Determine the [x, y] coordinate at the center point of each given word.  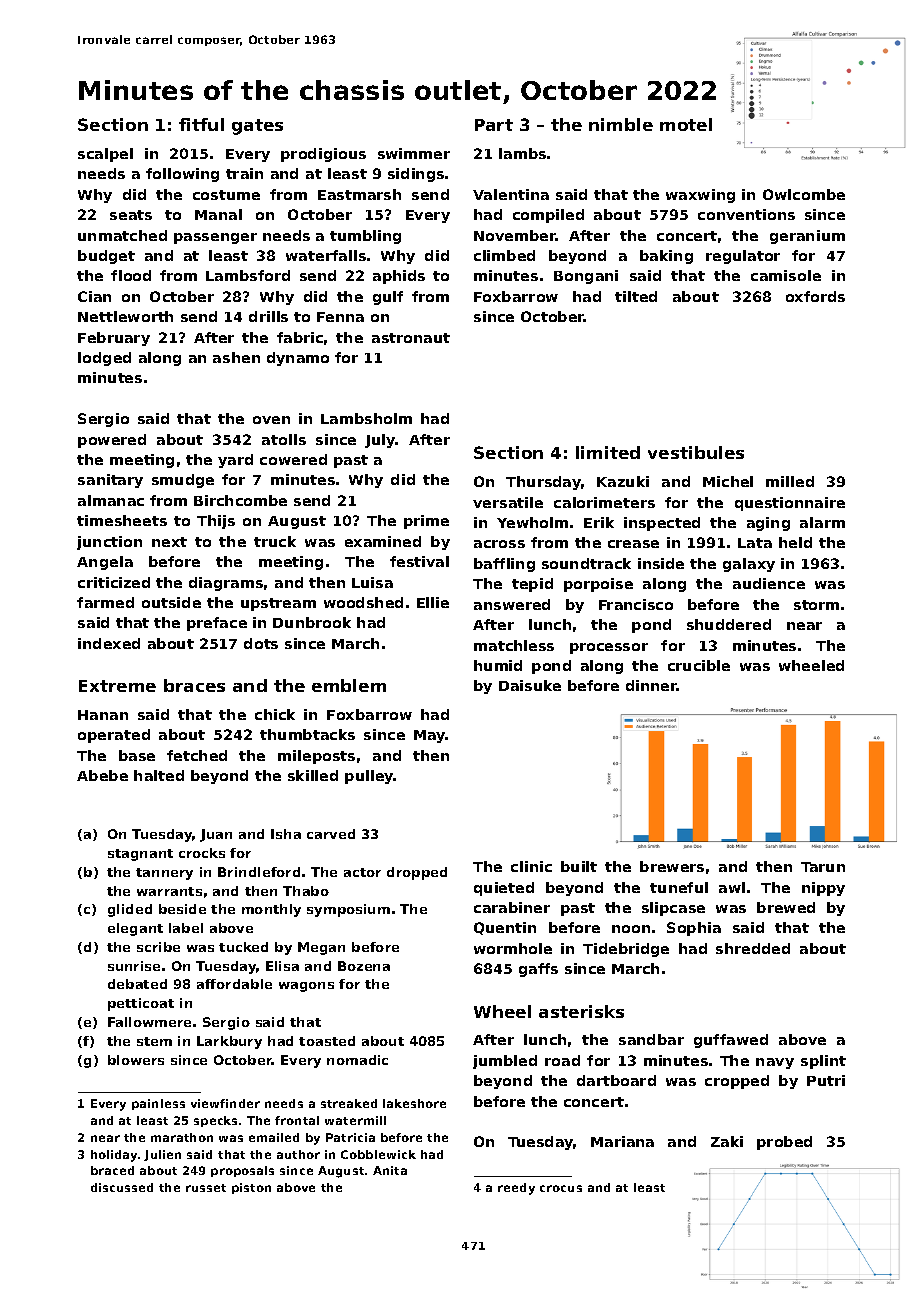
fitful [201, 124]
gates [257, 127]
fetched [197, 755]
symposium [348, 910]
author [298, 1154]
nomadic [357, 1060]
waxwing [700, 196]
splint [823, 1062]
